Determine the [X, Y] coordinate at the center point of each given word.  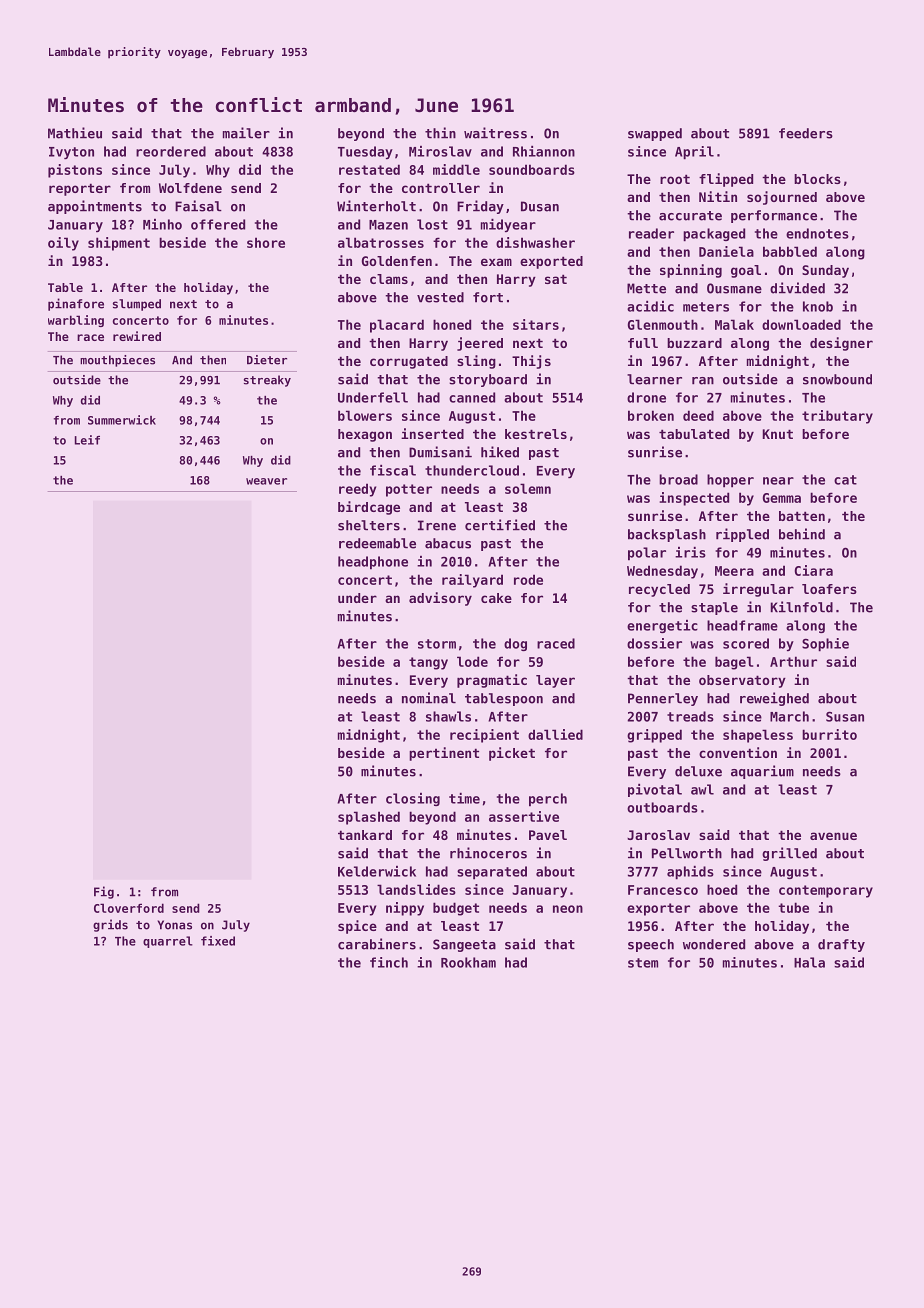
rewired [137, 336]
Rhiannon [544, 151]
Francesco [663, 890]
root [675, 179]
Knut [777, 434]
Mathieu [75, 133]
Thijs [531, 362]
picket [512, 754]
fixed [218, 941]
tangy [428, 663]
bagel [734, 663]
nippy [405, 909]
